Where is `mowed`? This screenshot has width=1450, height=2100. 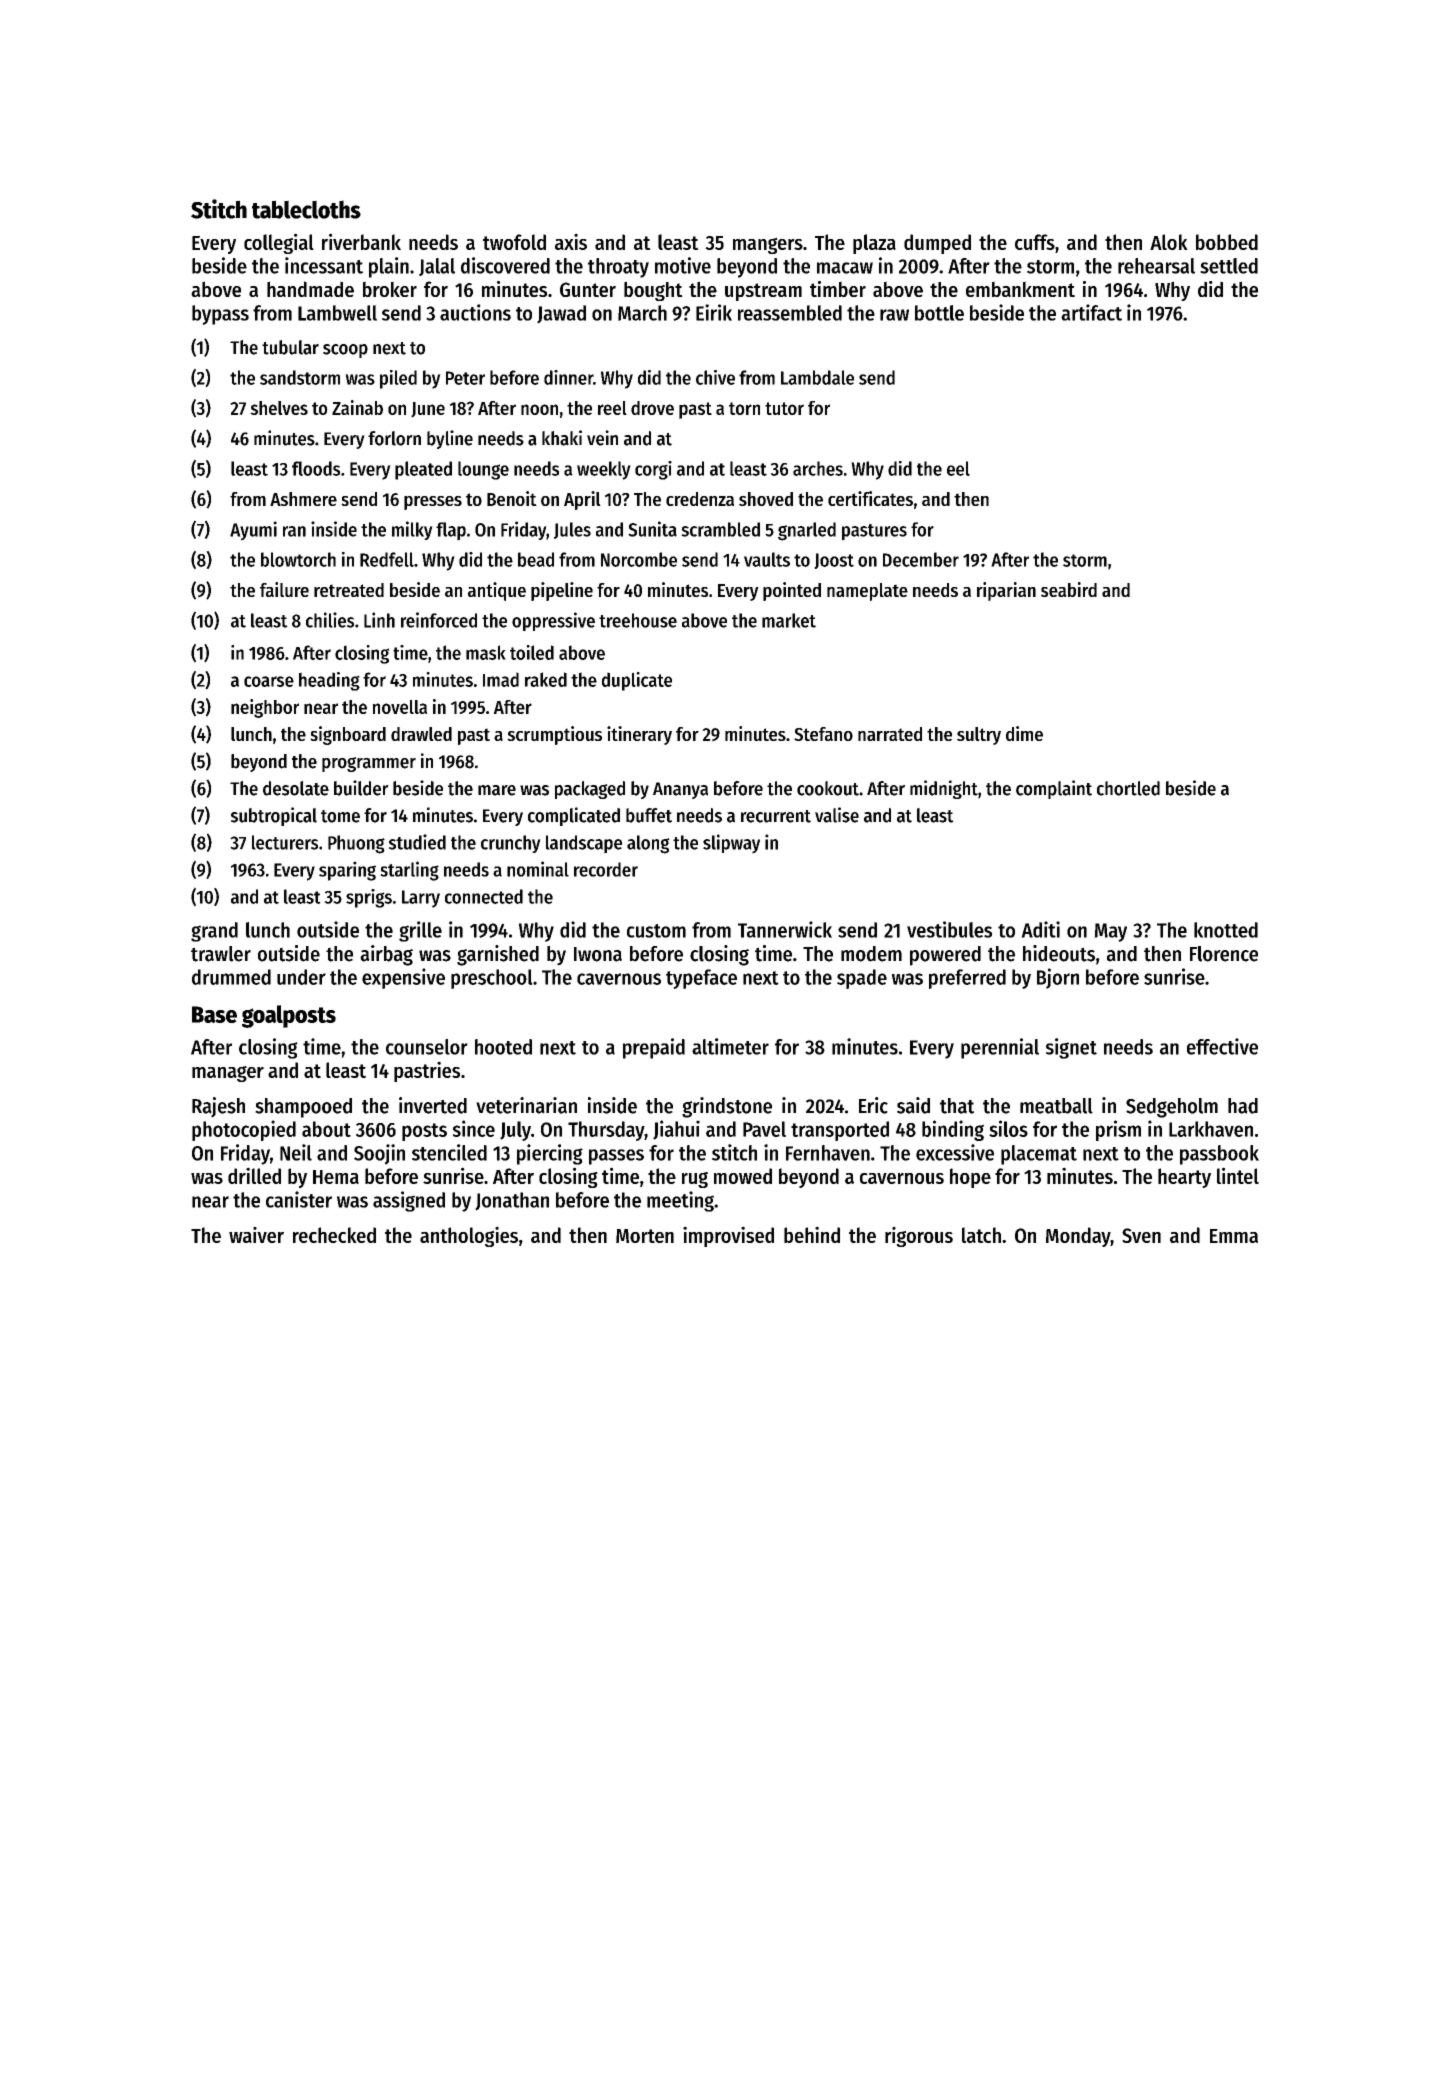
mowed is located at coordinates (743, 1176).
